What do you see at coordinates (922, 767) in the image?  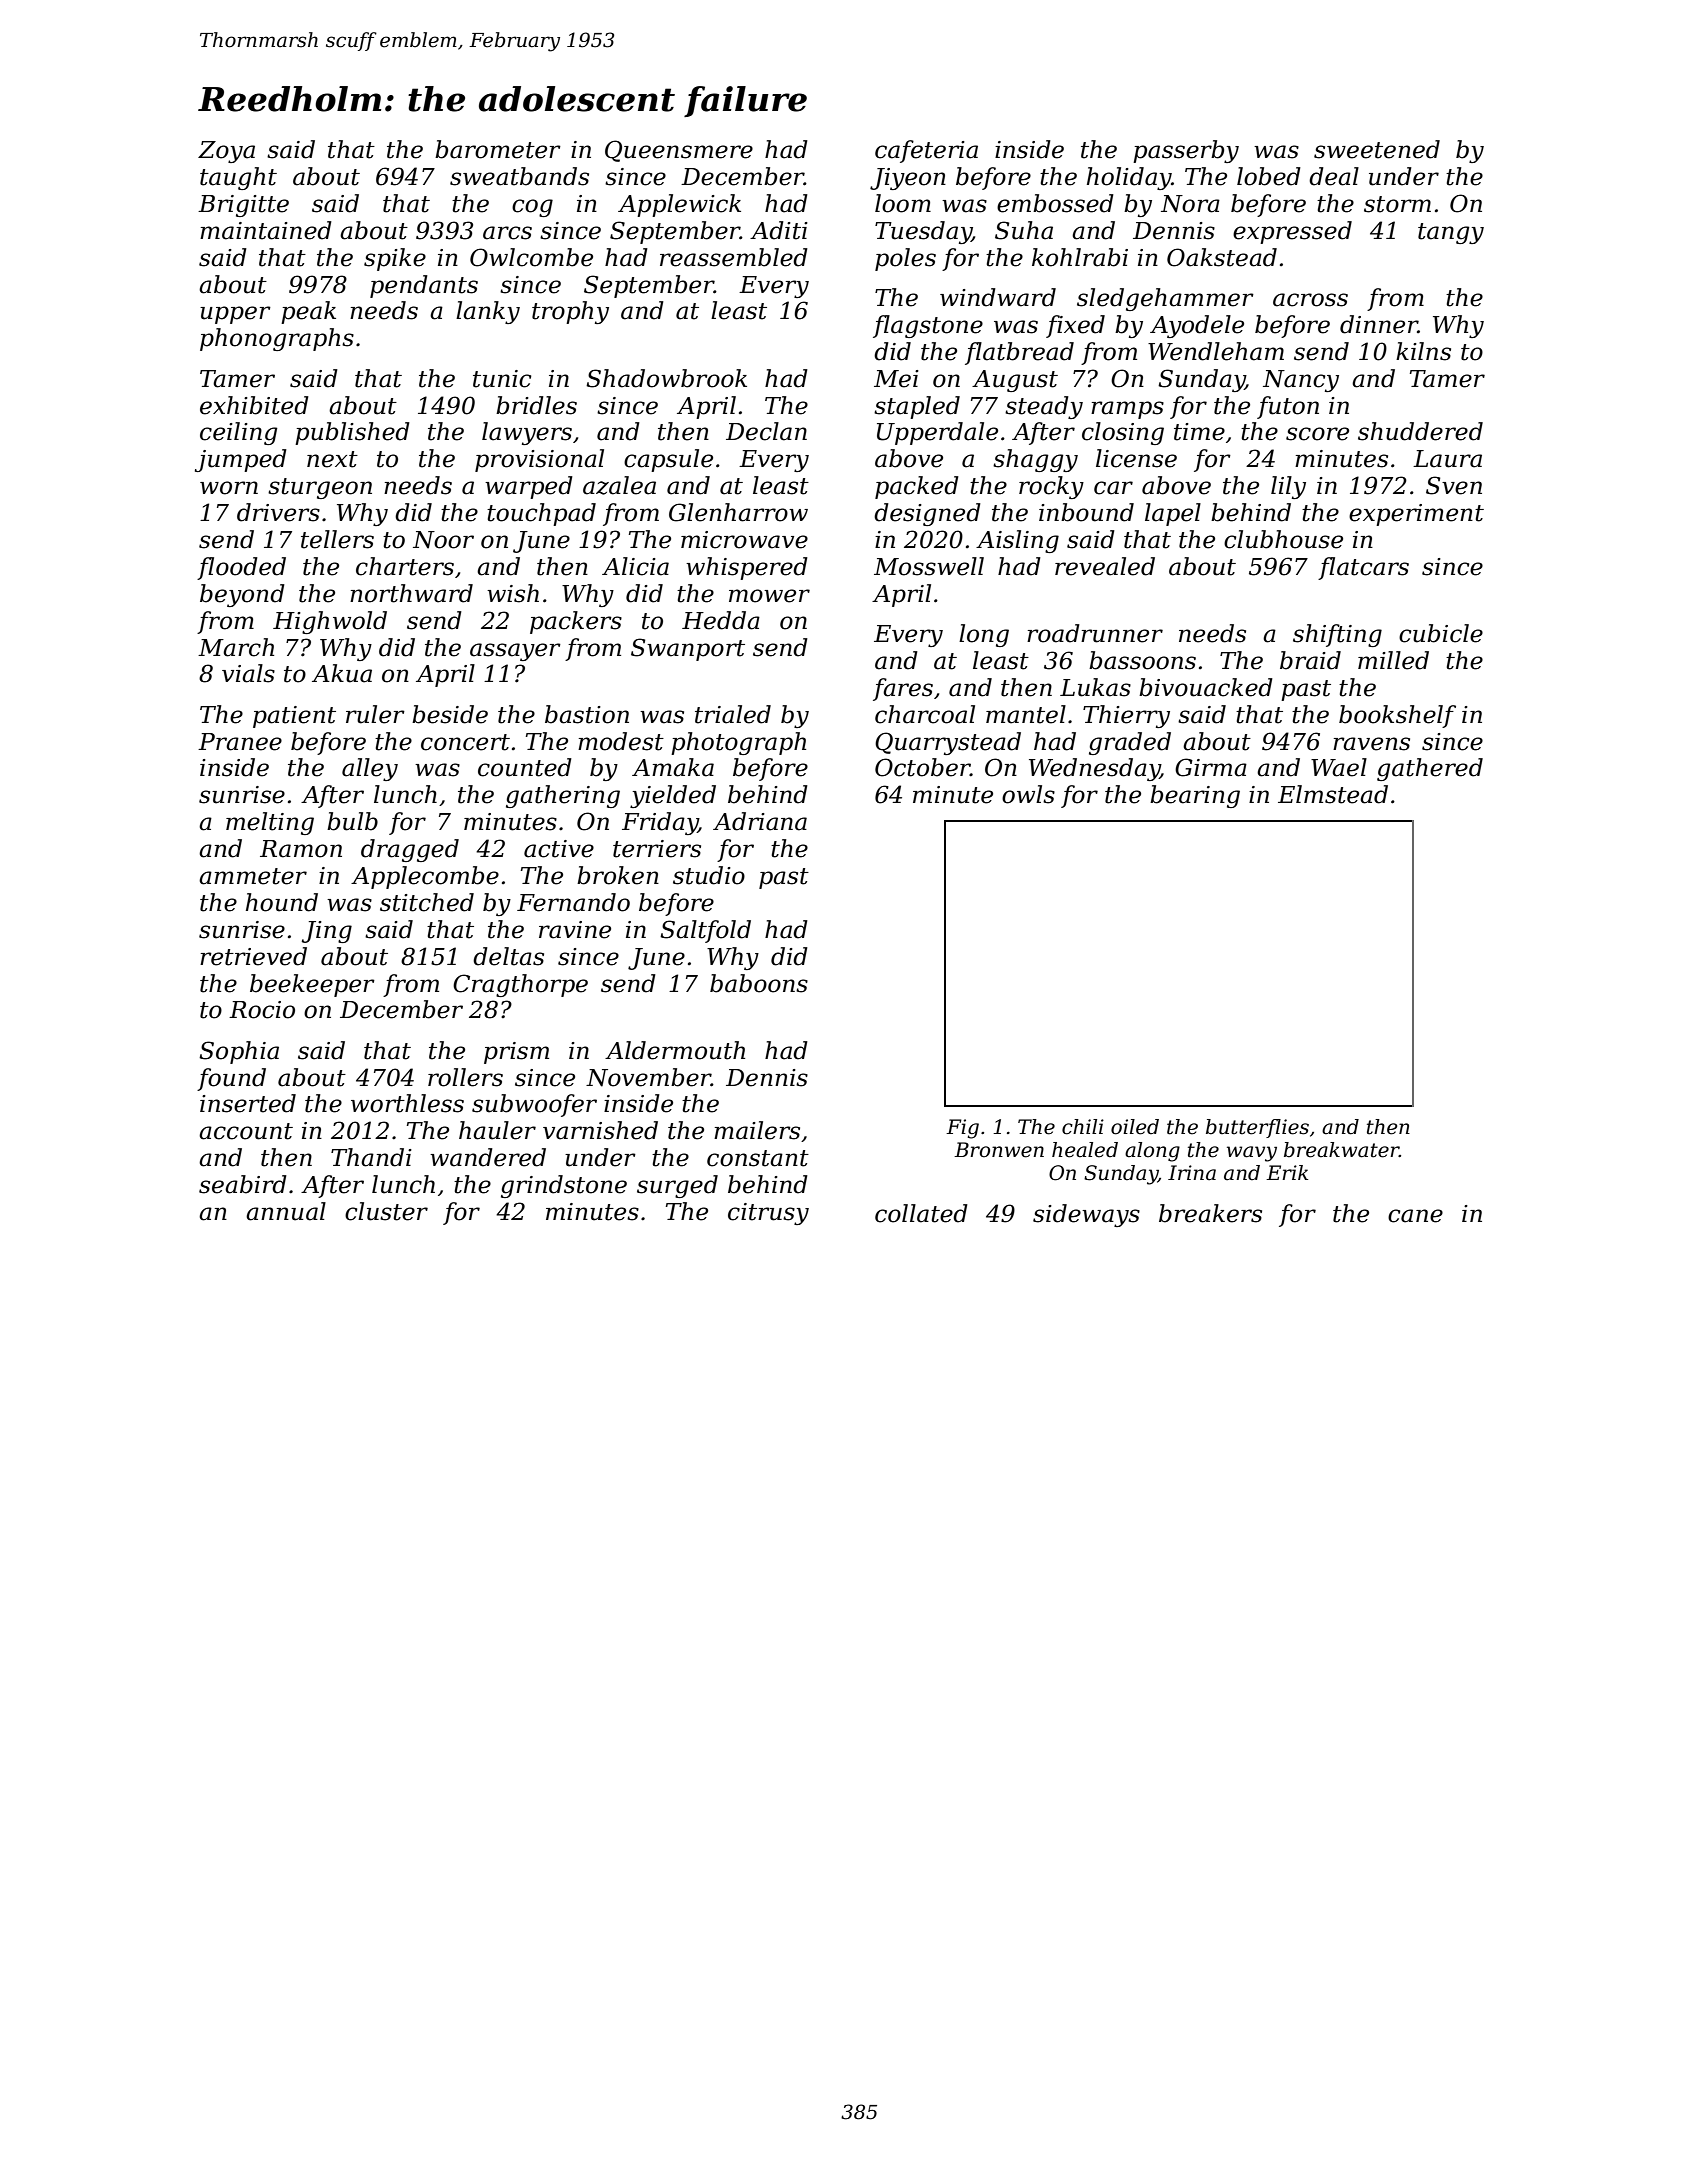 I see `October` at bounding box center [922, 767].
